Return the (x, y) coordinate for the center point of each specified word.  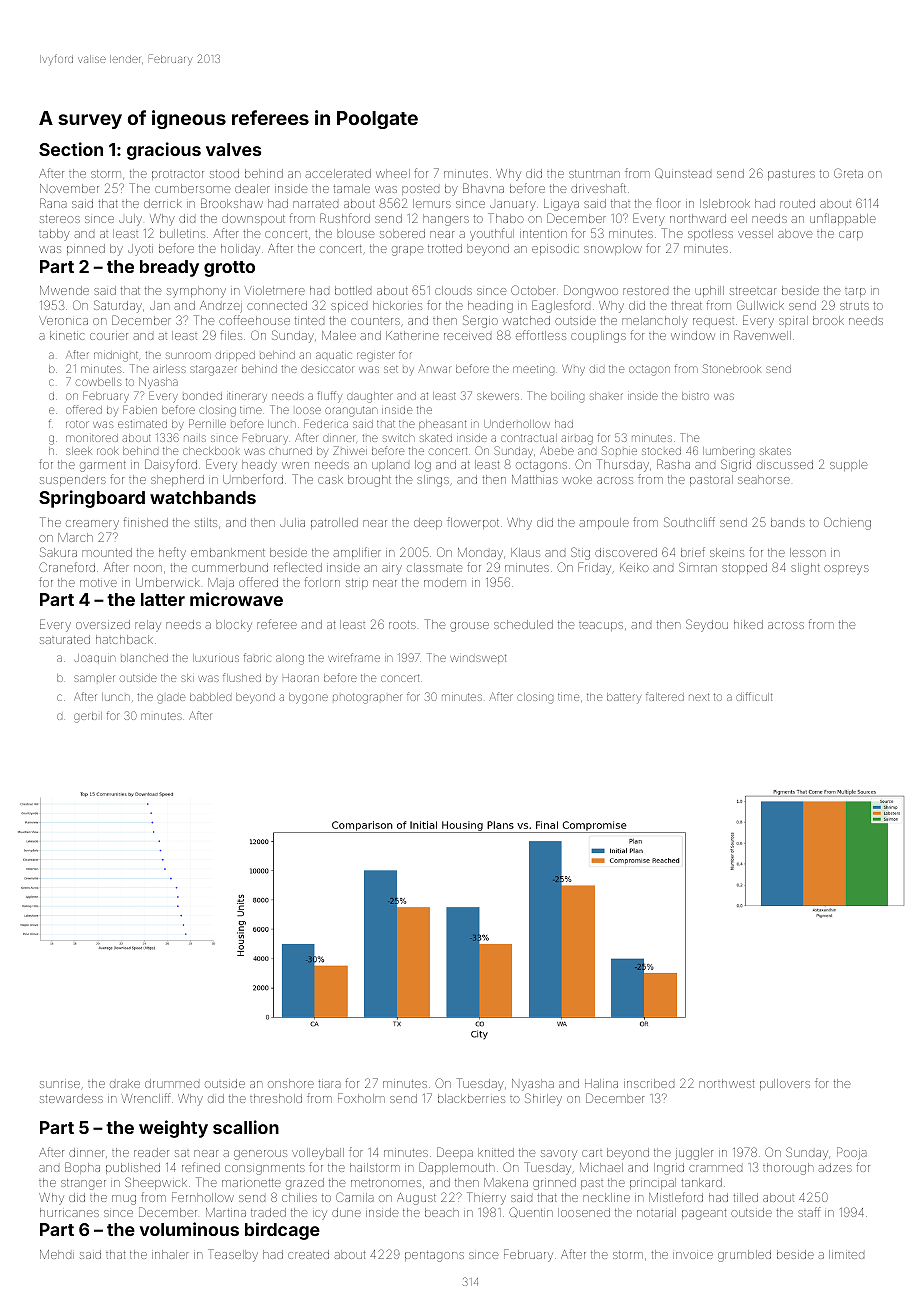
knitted (496, 1152)
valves (233, 149)
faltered (665, 696)
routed (797, 203)
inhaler (170, 1254)
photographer (367, 698)
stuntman (594, 174)
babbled (210, 697)
